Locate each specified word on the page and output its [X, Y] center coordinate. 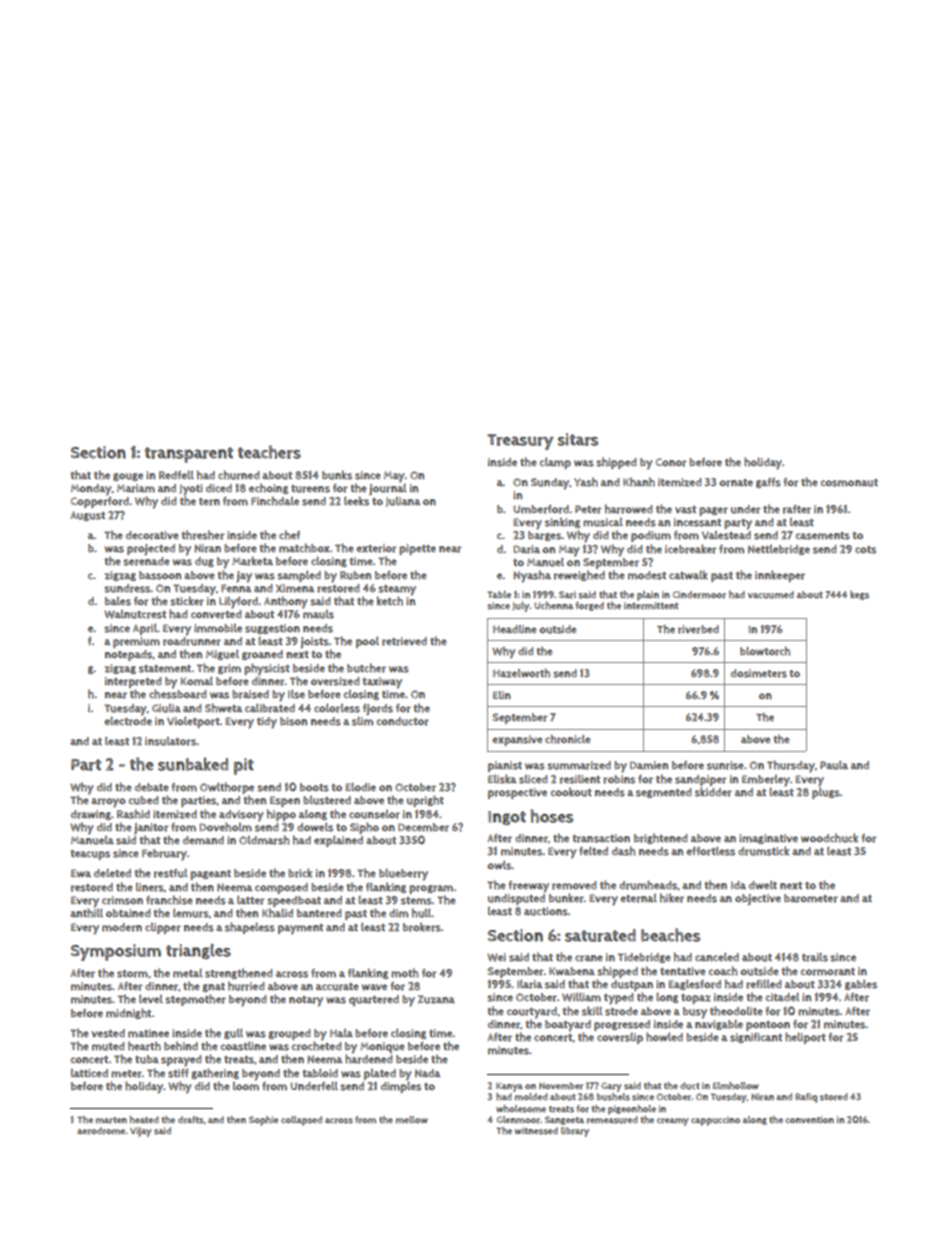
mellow [412, 1119]
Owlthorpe [227, 788]
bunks [337, 475]
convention [810, 1119]
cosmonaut [849, 483]
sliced [533, 779]
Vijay [141, 1132]
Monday [91, 490]
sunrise [725, 765]
